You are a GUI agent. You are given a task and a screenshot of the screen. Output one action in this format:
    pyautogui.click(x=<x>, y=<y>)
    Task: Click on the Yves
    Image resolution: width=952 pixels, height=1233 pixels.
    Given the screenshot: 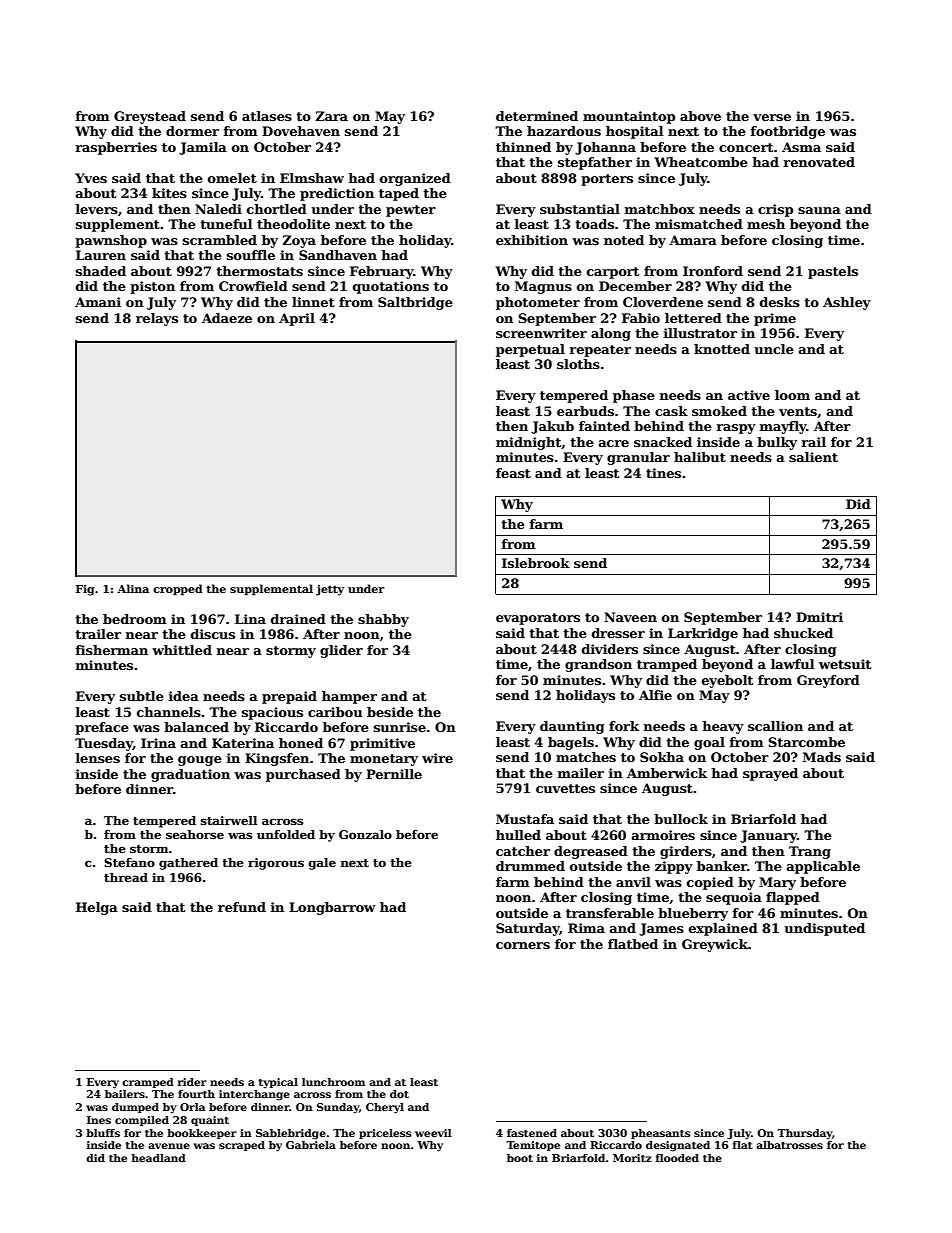 What is the action you would take?
    pyautogui.click(x=91, y=178)
